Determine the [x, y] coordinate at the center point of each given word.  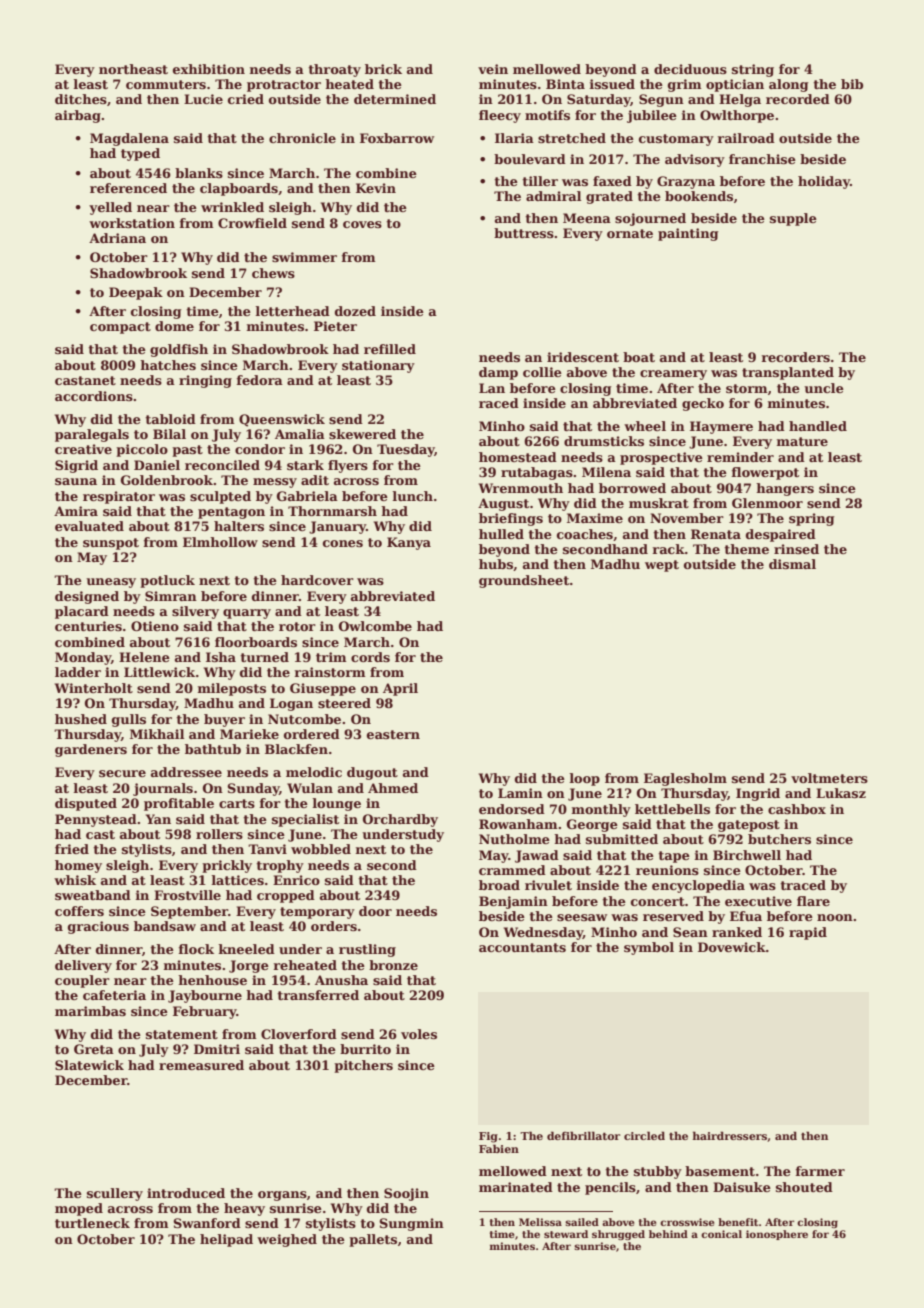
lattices [238, 880]
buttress [524, 233]
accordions [94, 396]
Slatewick [89, 1065]
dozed [355, 311]
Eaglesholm [685, 779]
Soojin [406, 1194]
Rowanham [518, 824]
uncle [824, 388]
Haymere [721, 427]
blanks [199, 173]
